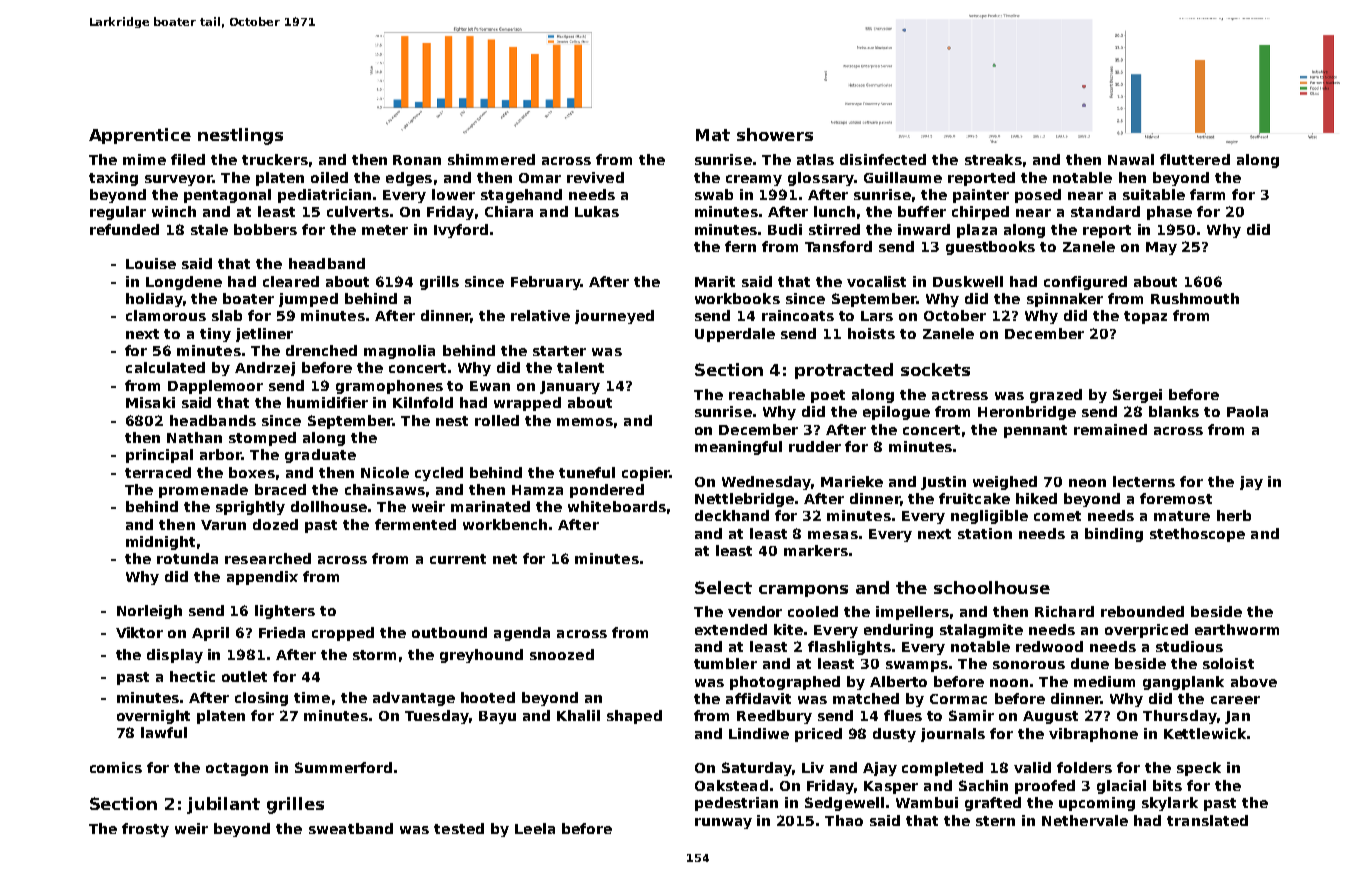 The width and height of the document is (1372, 887). What do you see at coordinates (481, 656) in the document?
I see `greyhound` at bounding box center [481, 656].
